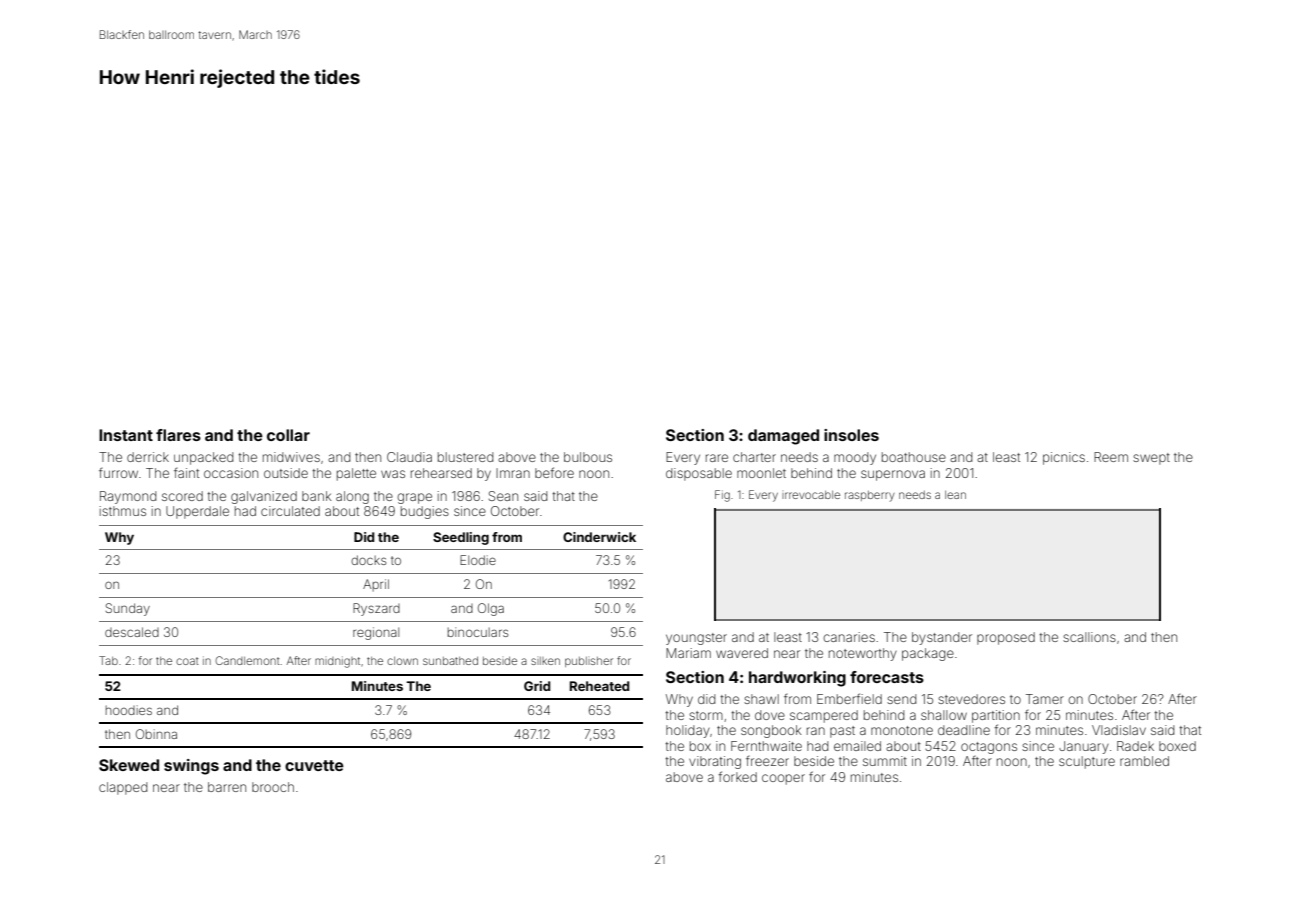 This image has height=924, width=1308. Describe the element at coordinates (1089, 637) in the image. I see `scallions` at that location.
